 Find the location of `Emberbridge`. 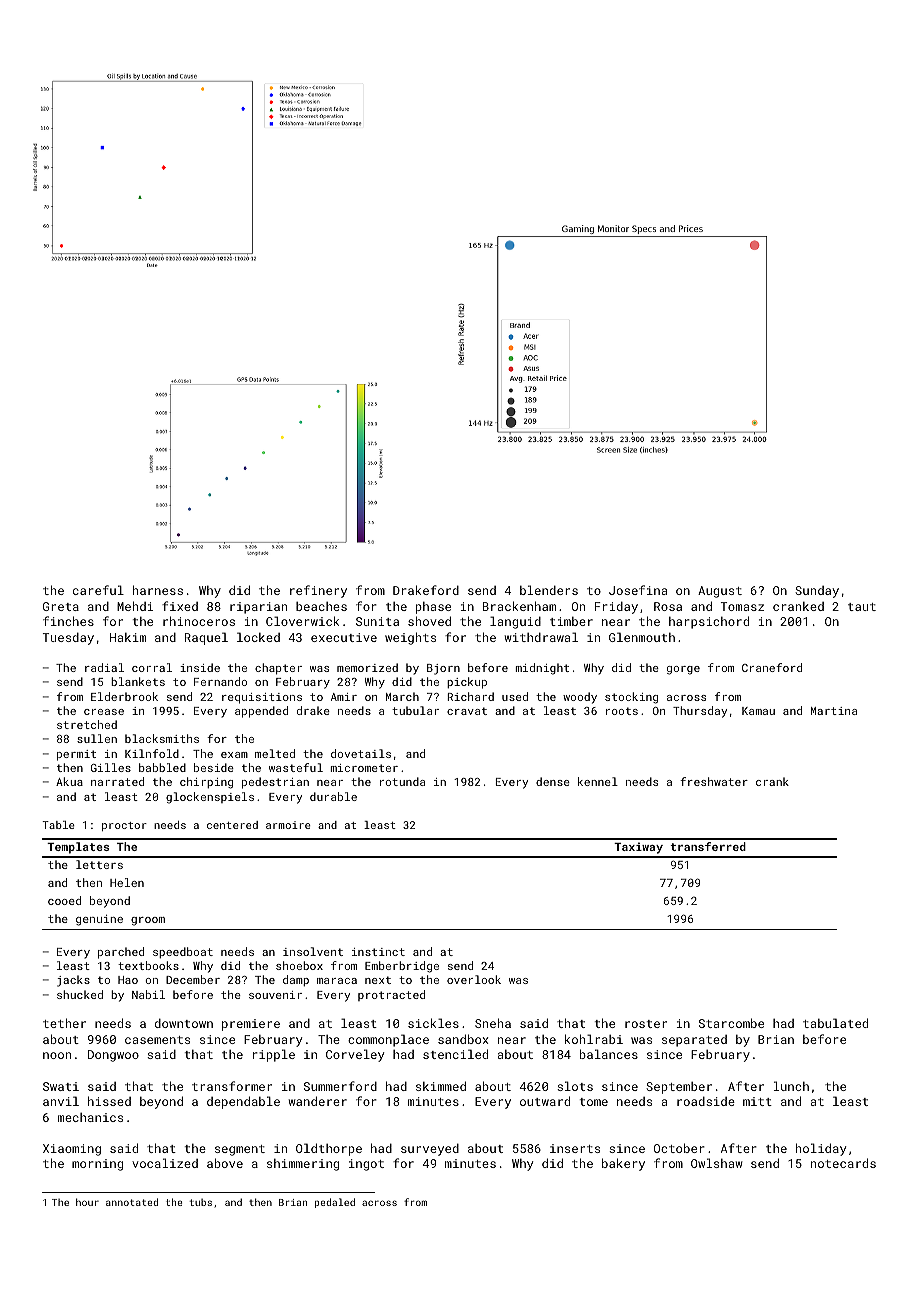

Emberbridge is located at coordinates (402, 967).
